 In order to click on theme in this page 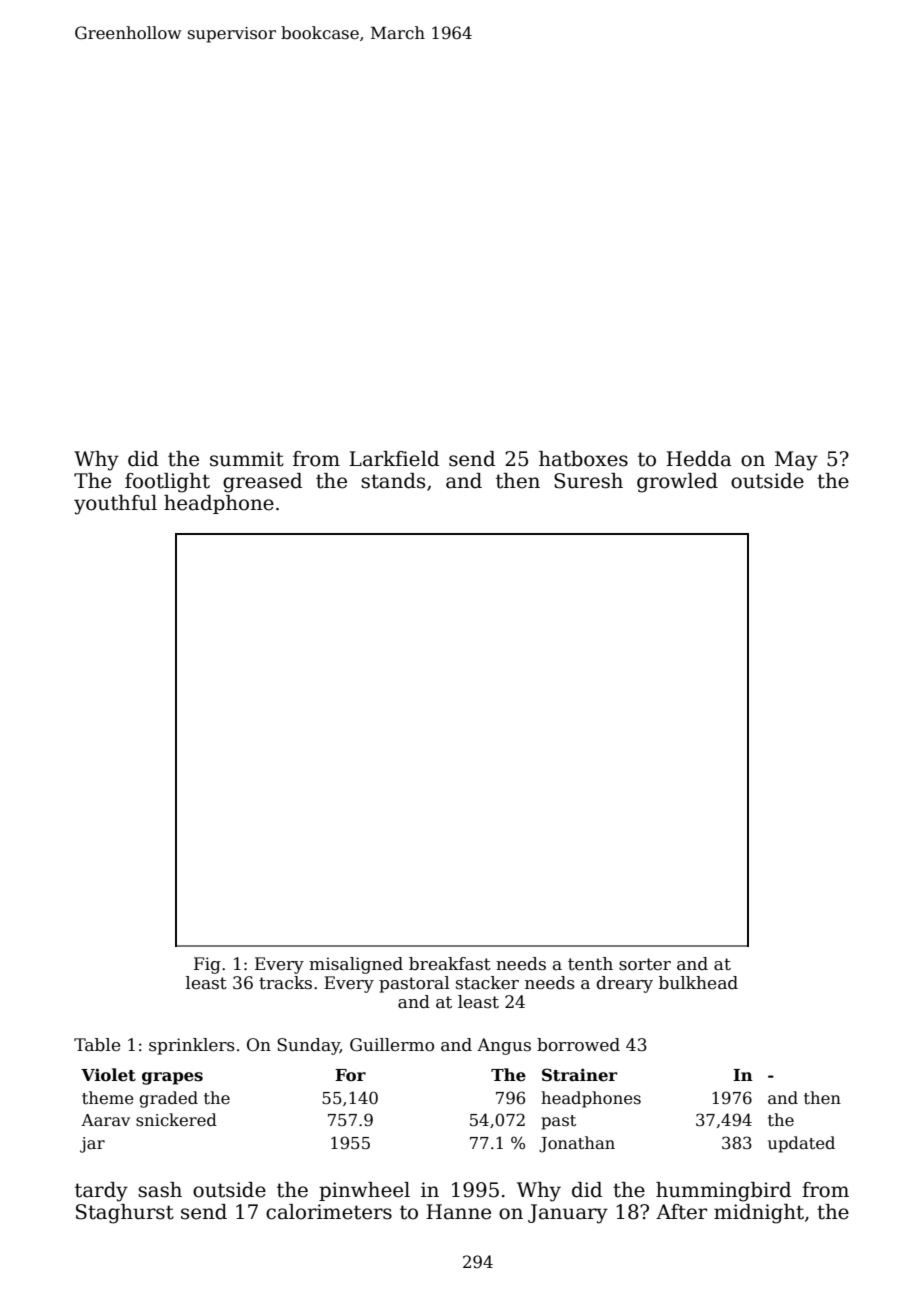, I will do `click(108, 1098)`.
